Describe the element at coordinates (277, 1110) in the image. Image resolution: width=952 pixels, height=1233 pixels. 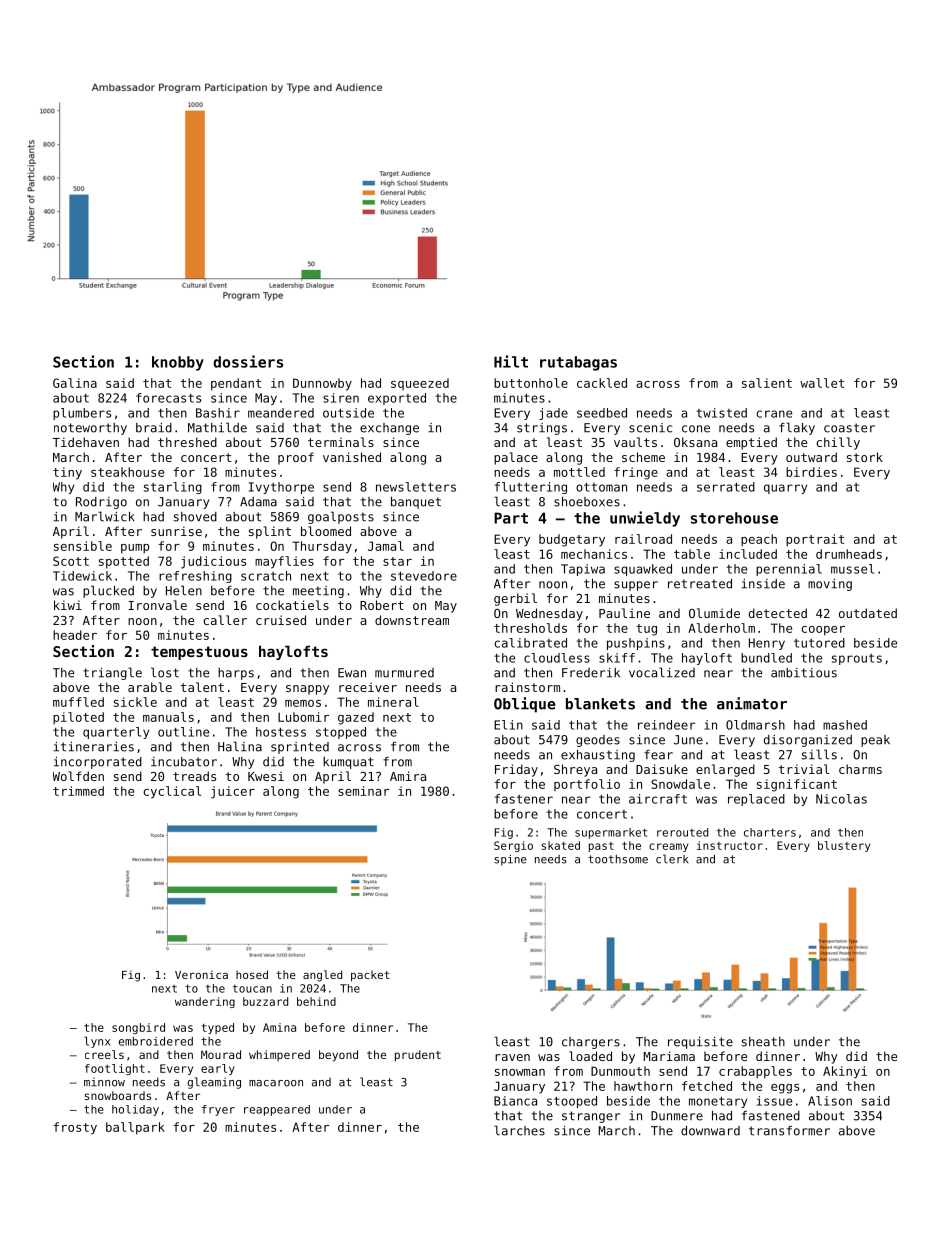
I see `reappeared` at that location.
